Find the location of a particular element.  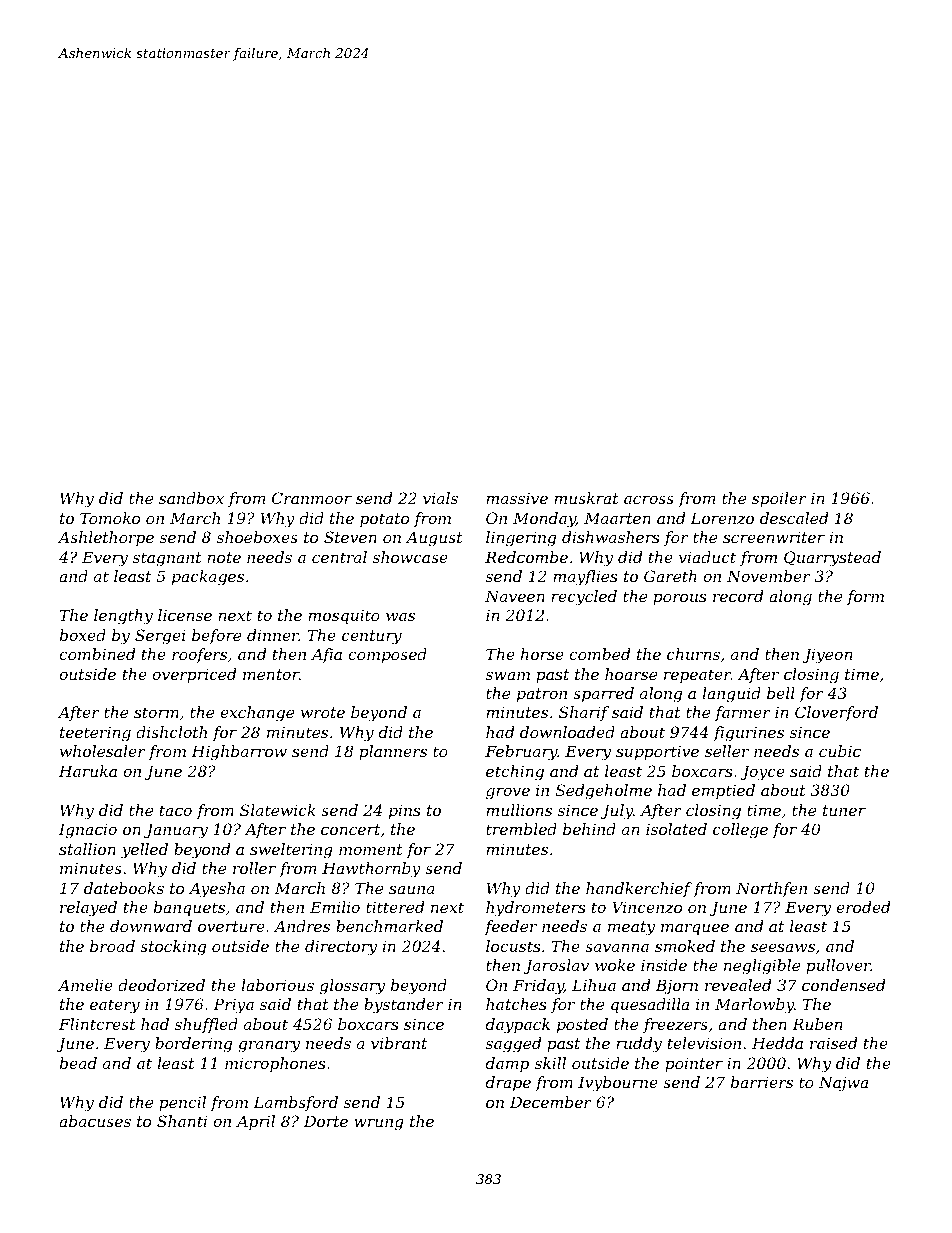

Amelie is located at coordinates (85, 985).
